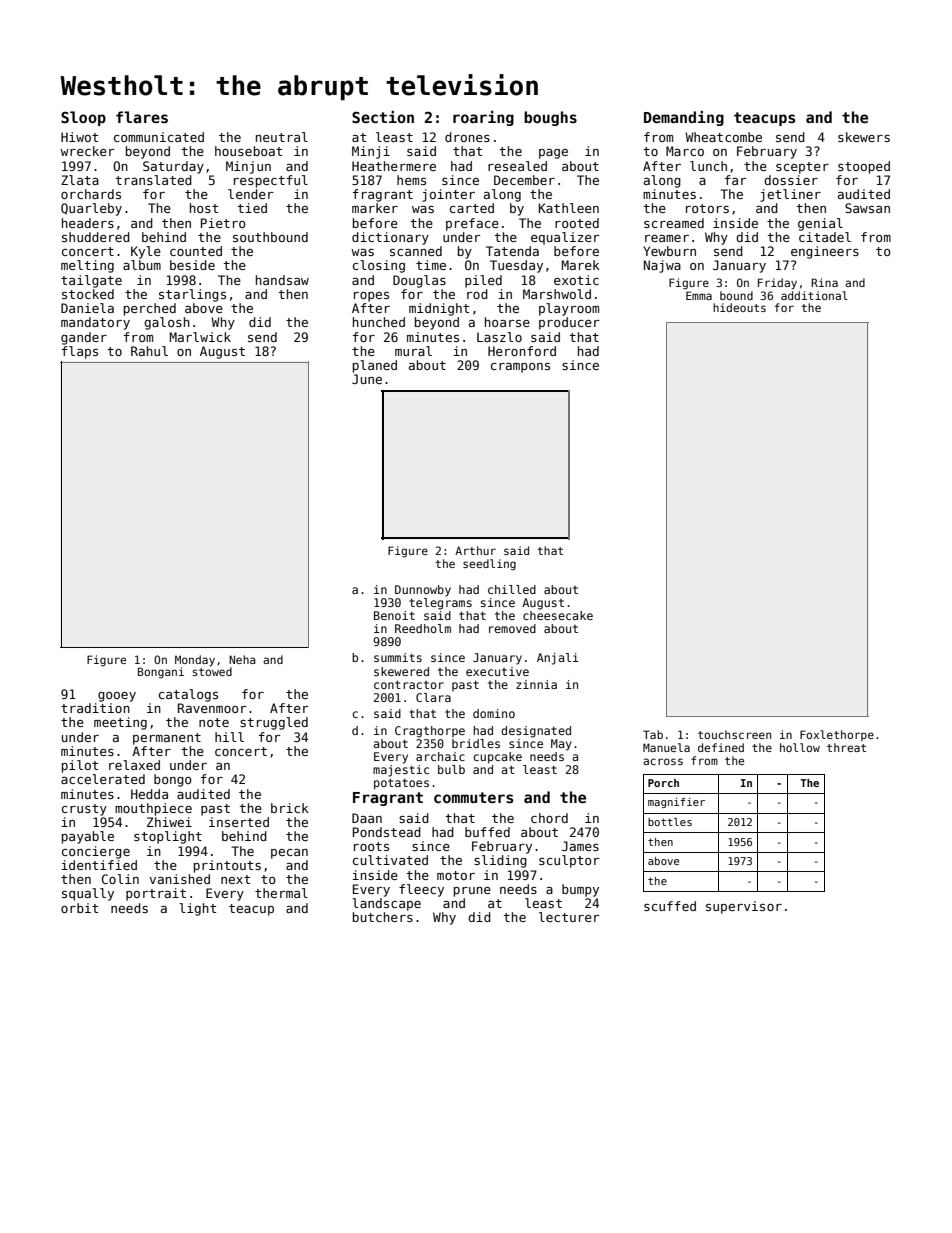 Image resolution: width=952 pixels, height=1233 pixels. What do you see at coordinates (282, 280) in the screenshot?
I see `handsaw` at bounding box center [282, 280].
